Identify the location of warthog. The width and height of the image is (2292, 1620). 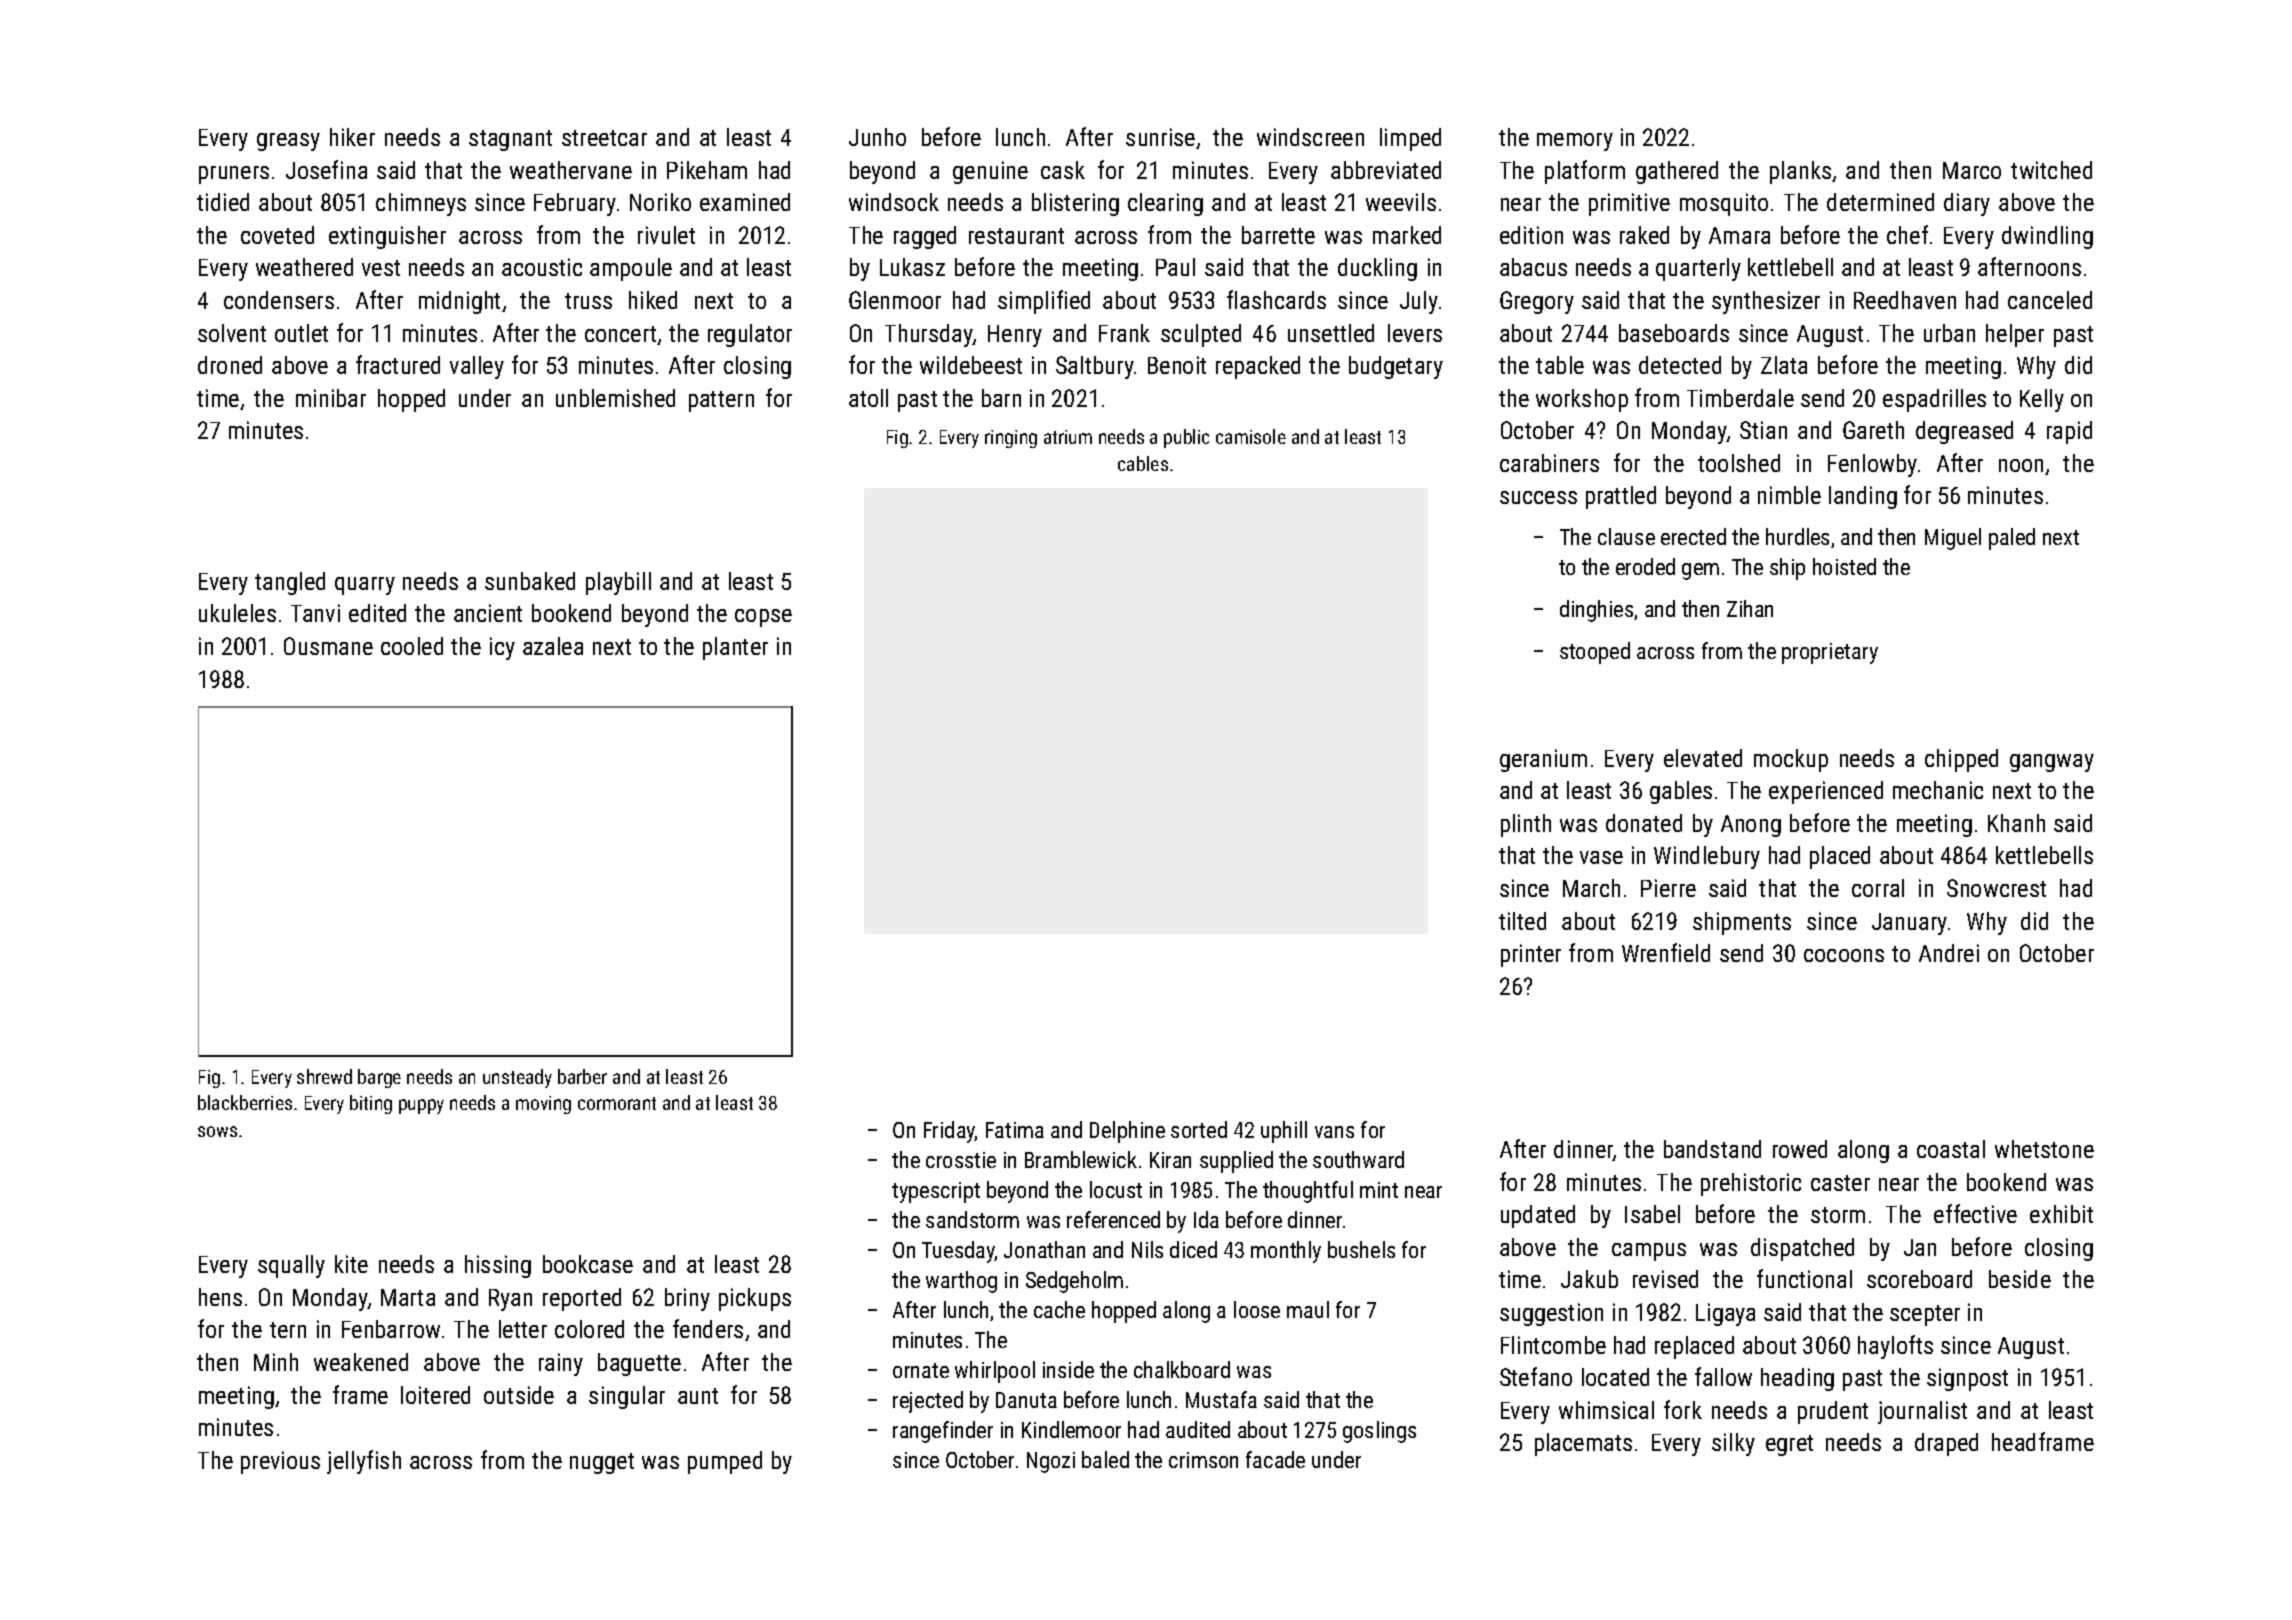
(961, 1282).
